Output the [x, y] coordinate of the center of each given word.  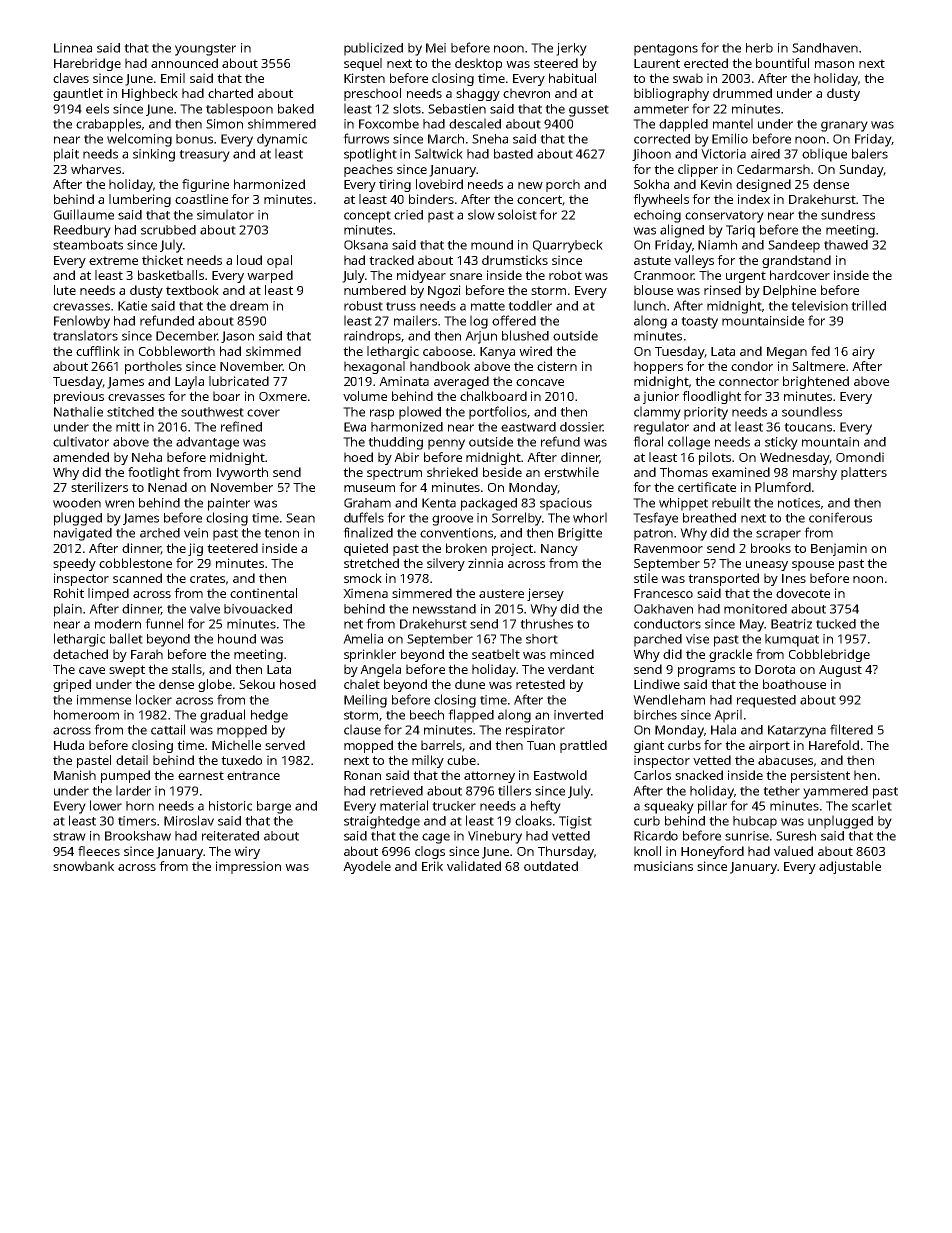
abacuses [785, 760]
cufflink [98, 351]
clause [362, 729]
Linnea [73, 48]
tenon [281, 533]
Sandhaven [825, 48]
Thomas [684, 472]
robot [565, 275]
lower [106, 805]
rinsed [722, 290]
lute [65, 290]
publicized [373, 49]
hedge [269, 716]
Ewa [355, 427]
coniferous [840, 517]
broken [466, 548]
